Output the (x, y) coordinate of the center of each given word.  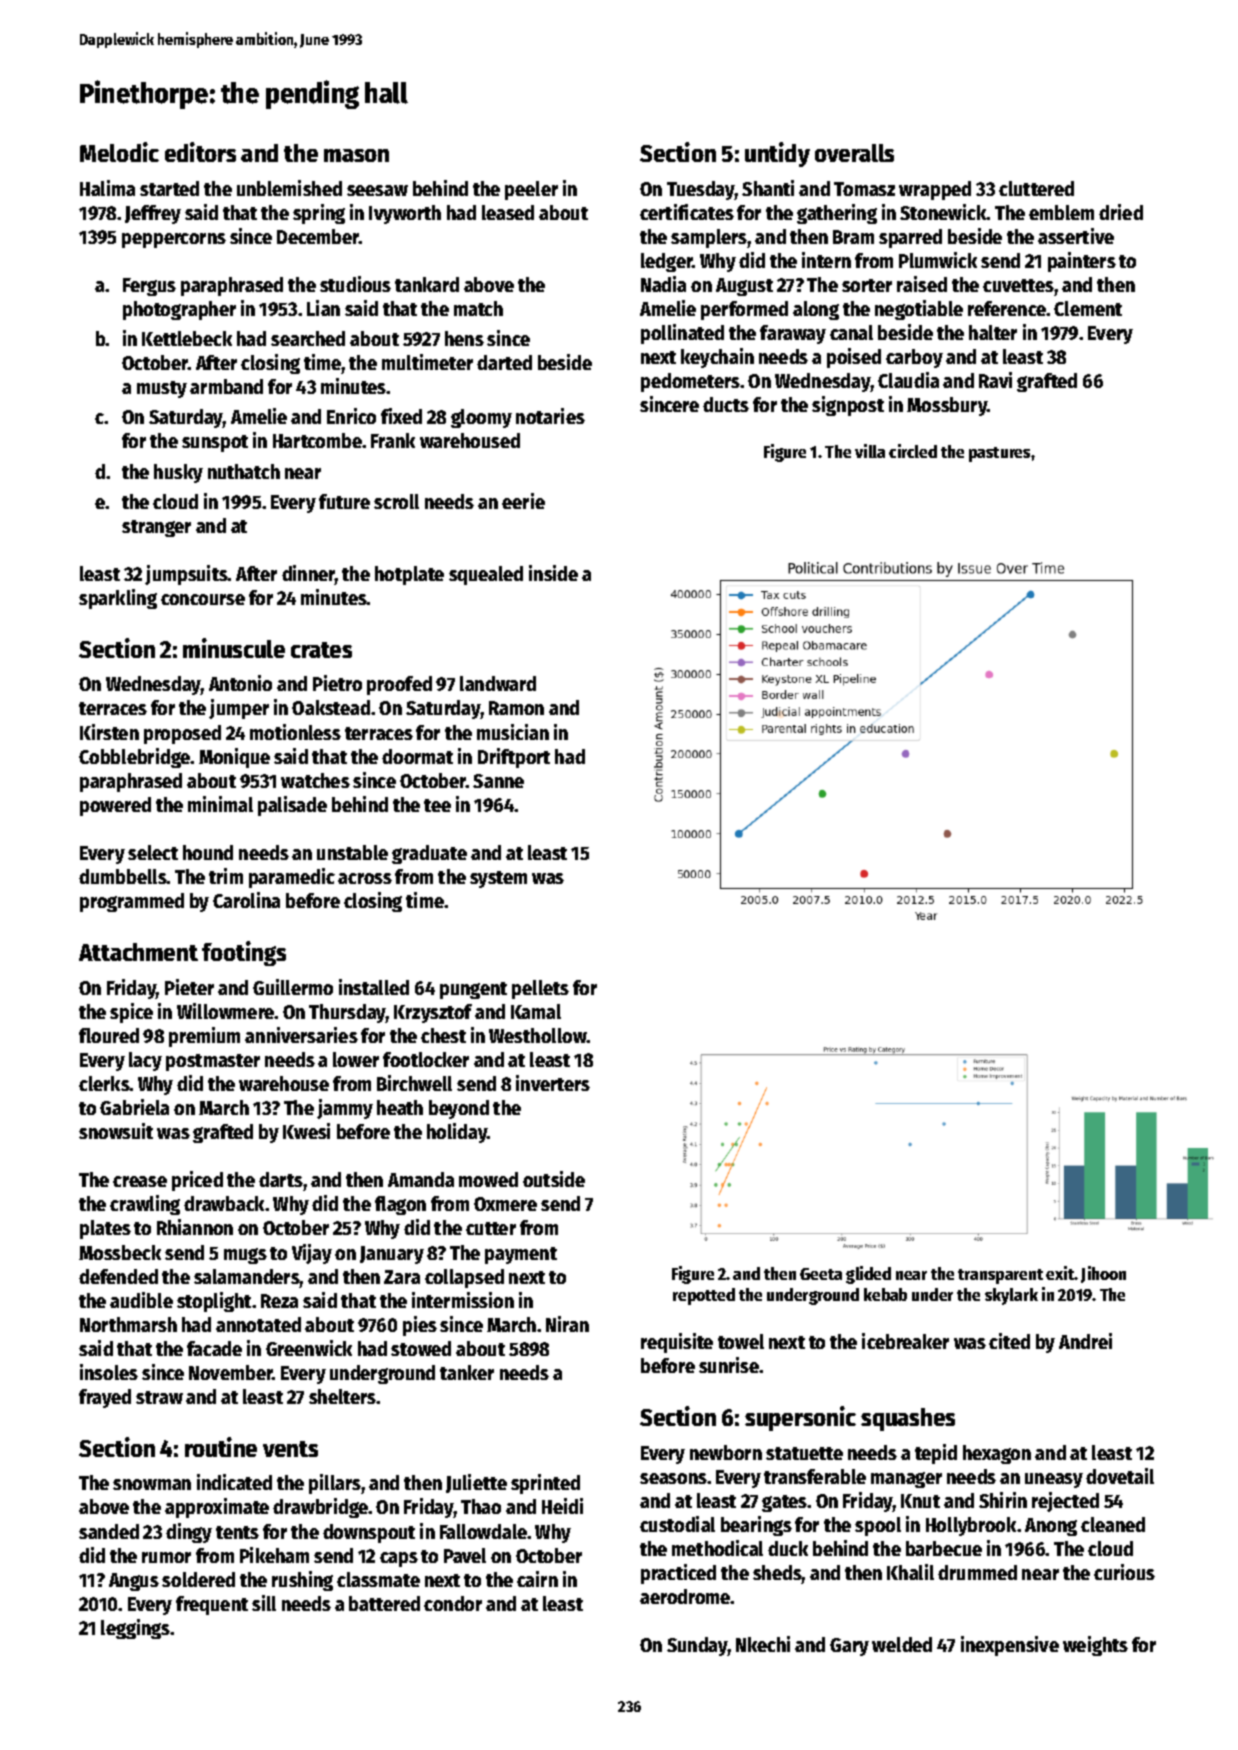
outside (554, 1179)
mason (356, 155)
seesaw (377, 190)
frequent (212, 1605)
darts (281, 1179)
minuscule (234, 648)
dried (1121, 212)
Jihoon (1103, 1274)
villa (870, 451)
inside (553, 573)
